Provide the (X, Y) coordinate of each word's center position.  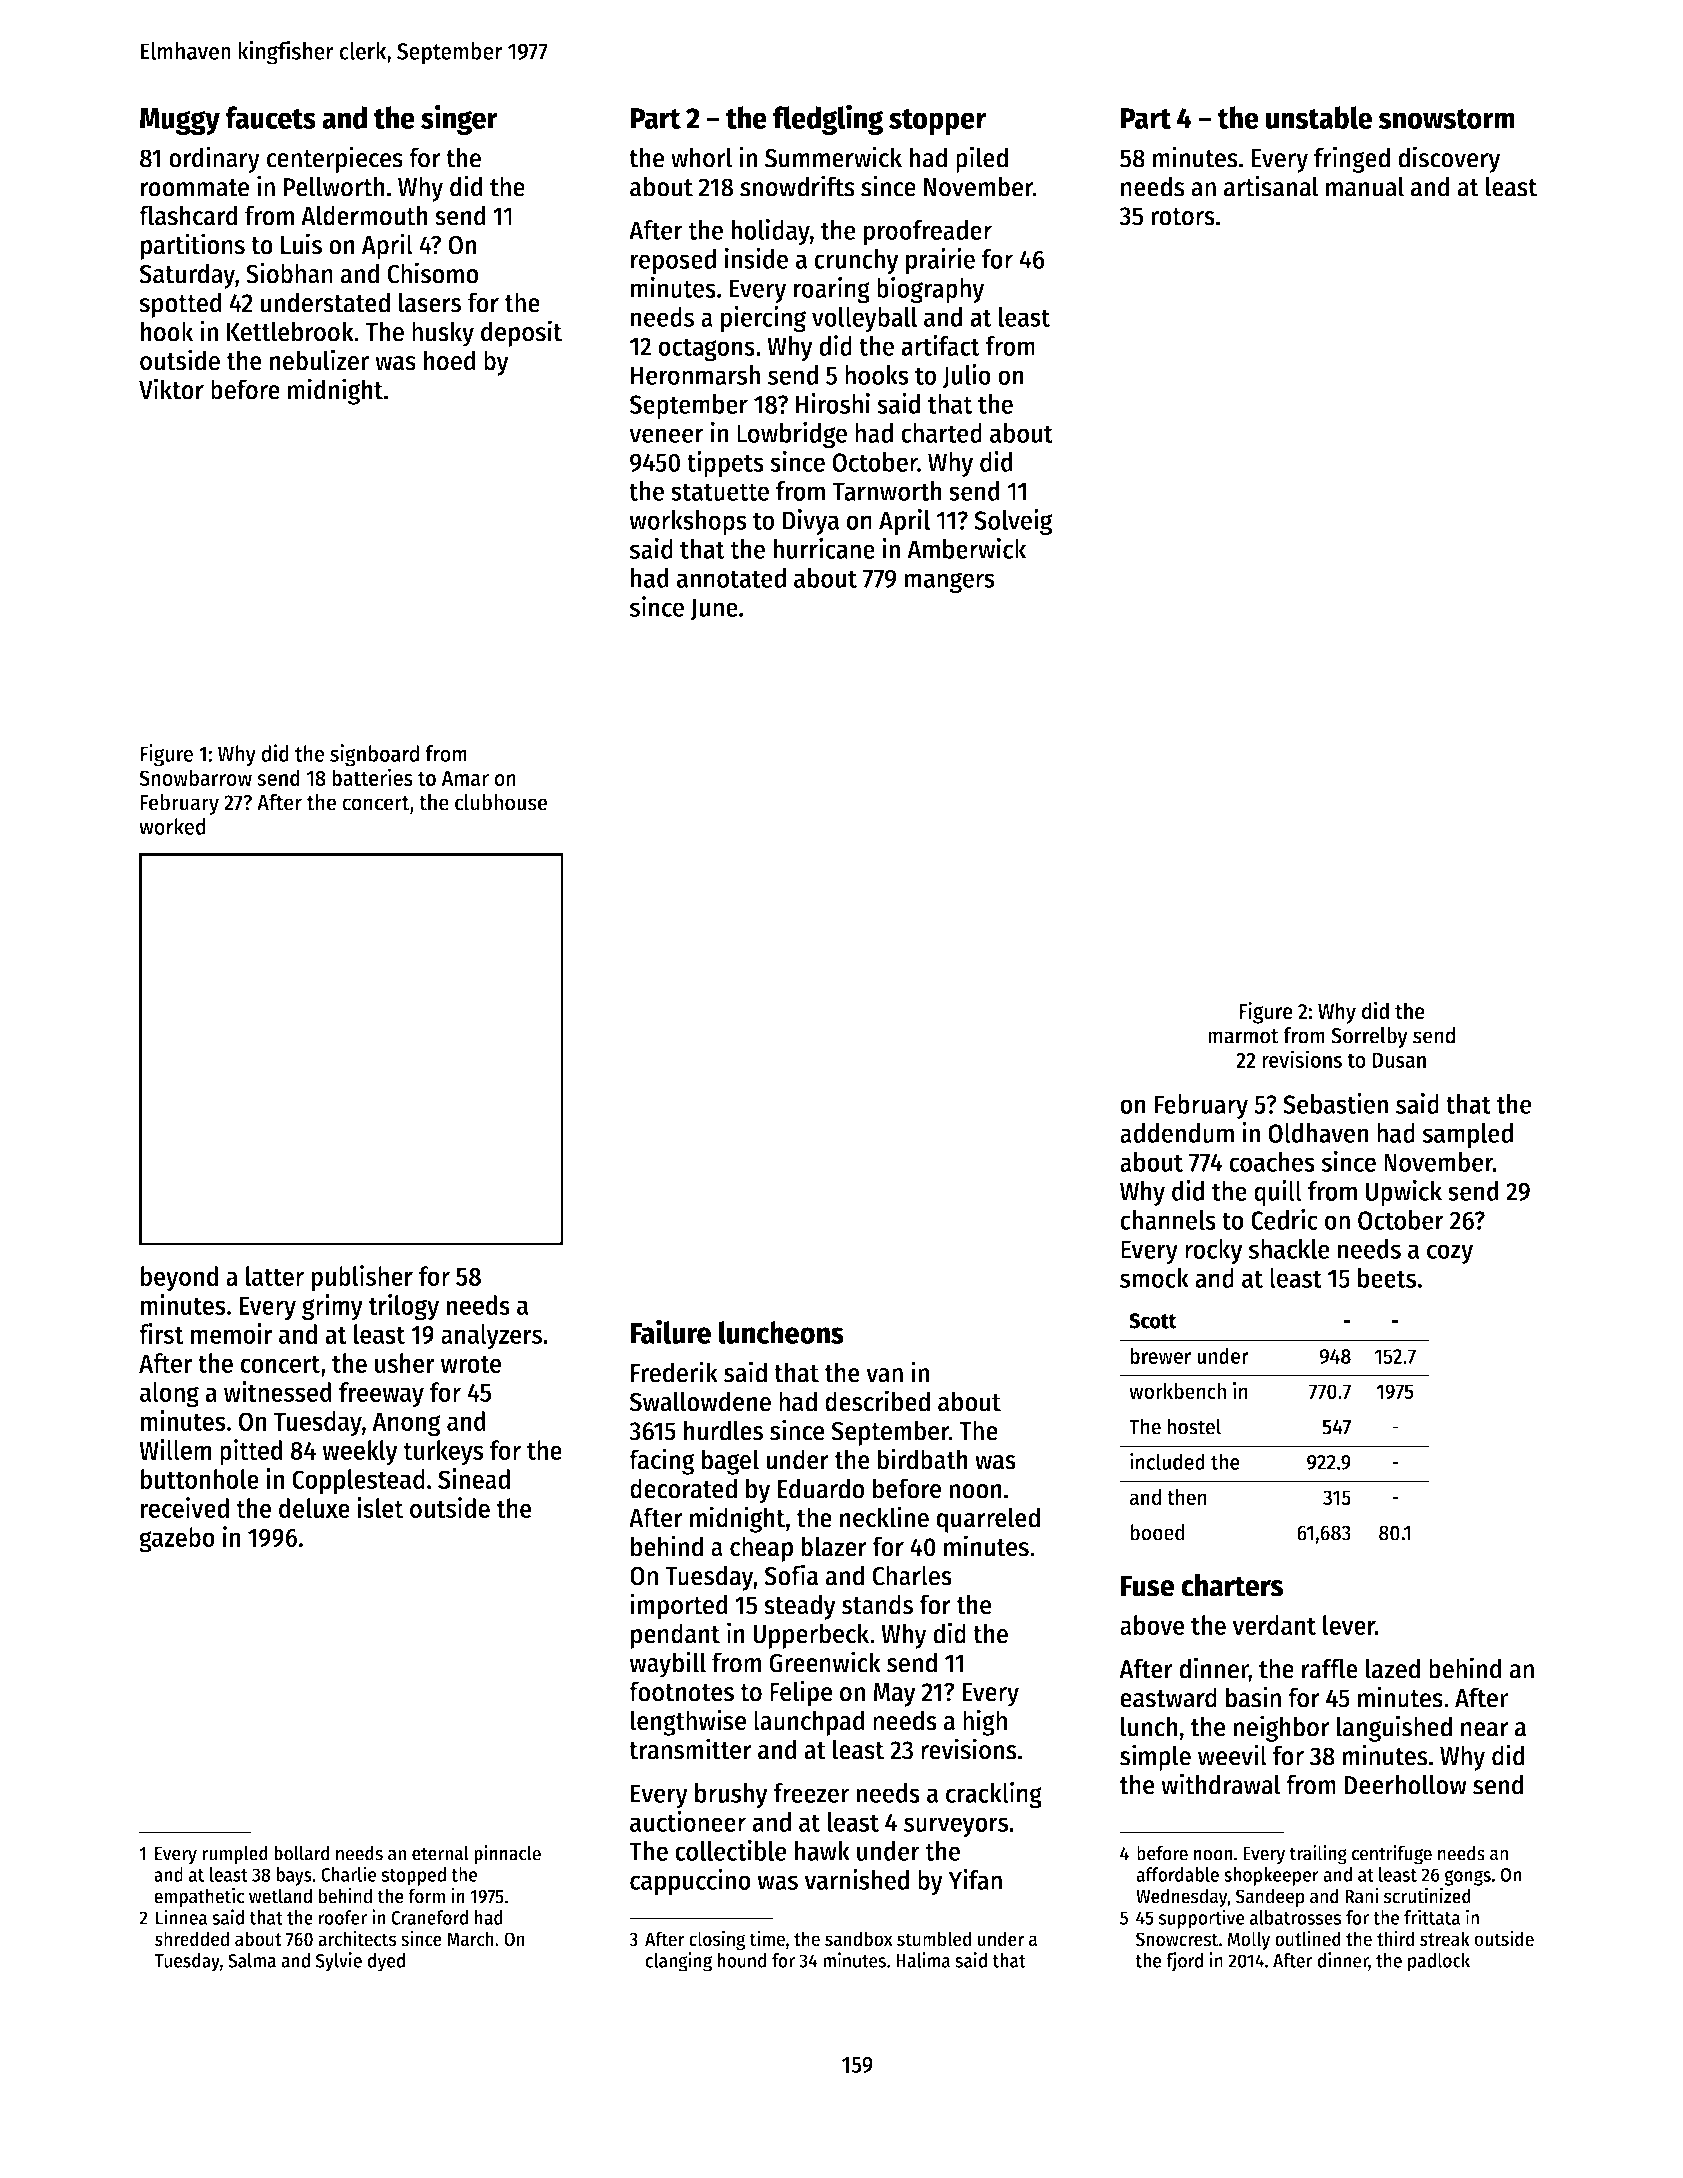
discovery (1449, 159)
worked (172, 826)
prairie (940, 261)
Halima (923, 1960)
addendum (1177, 1133)
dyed (386, 1962)
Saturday (187, 276)
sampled (1467, 1136)
